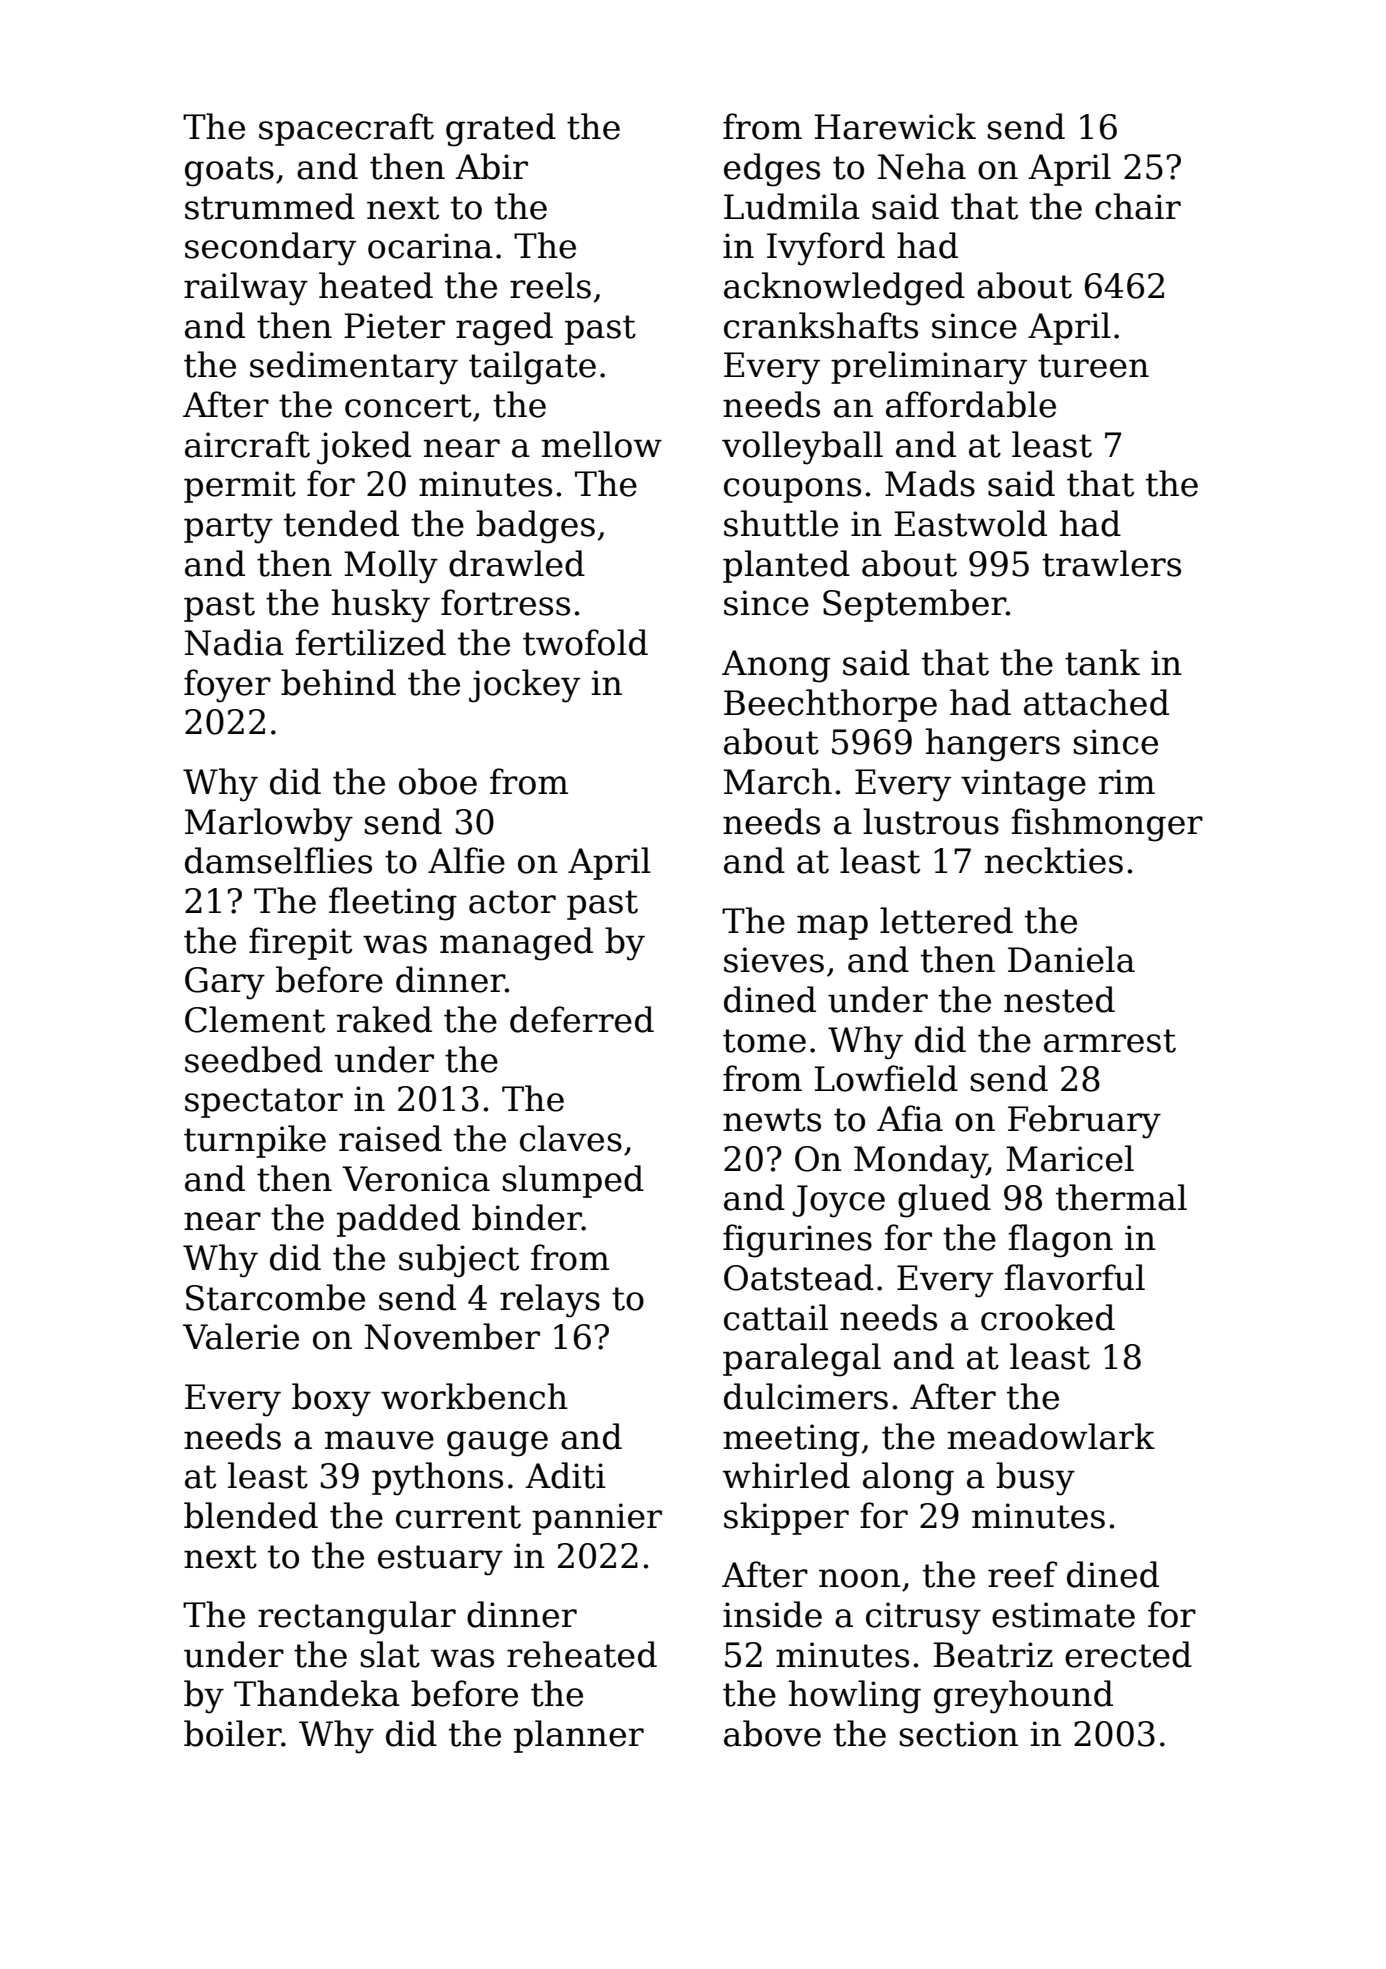 Image resolution: width=1386 pixels, height=1969 pixels. Describe the element at coordinates (341, 523) in the screenshot. I see `tended` at that location.
